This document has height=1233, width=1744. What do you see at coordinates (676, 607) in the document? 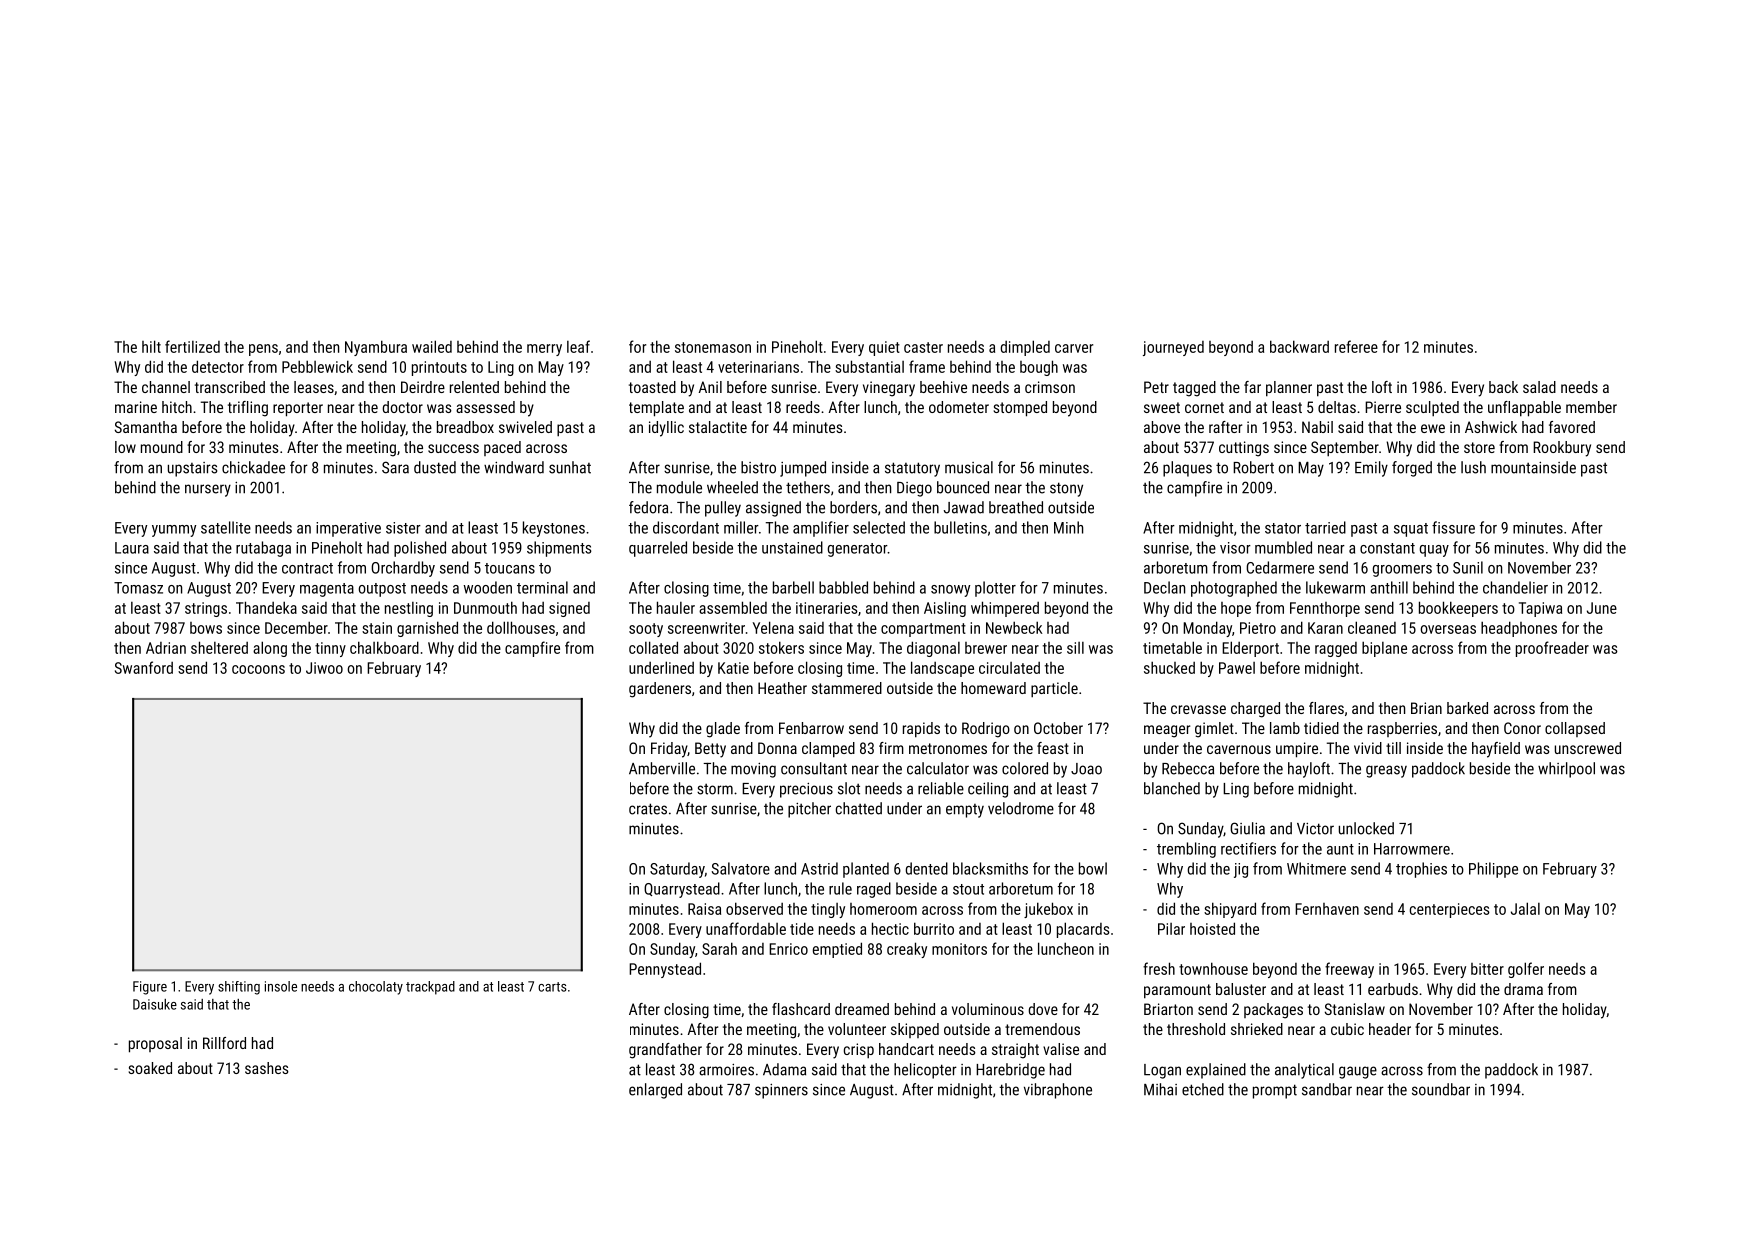
I see `hauler` at bounding box center [676, 607].
